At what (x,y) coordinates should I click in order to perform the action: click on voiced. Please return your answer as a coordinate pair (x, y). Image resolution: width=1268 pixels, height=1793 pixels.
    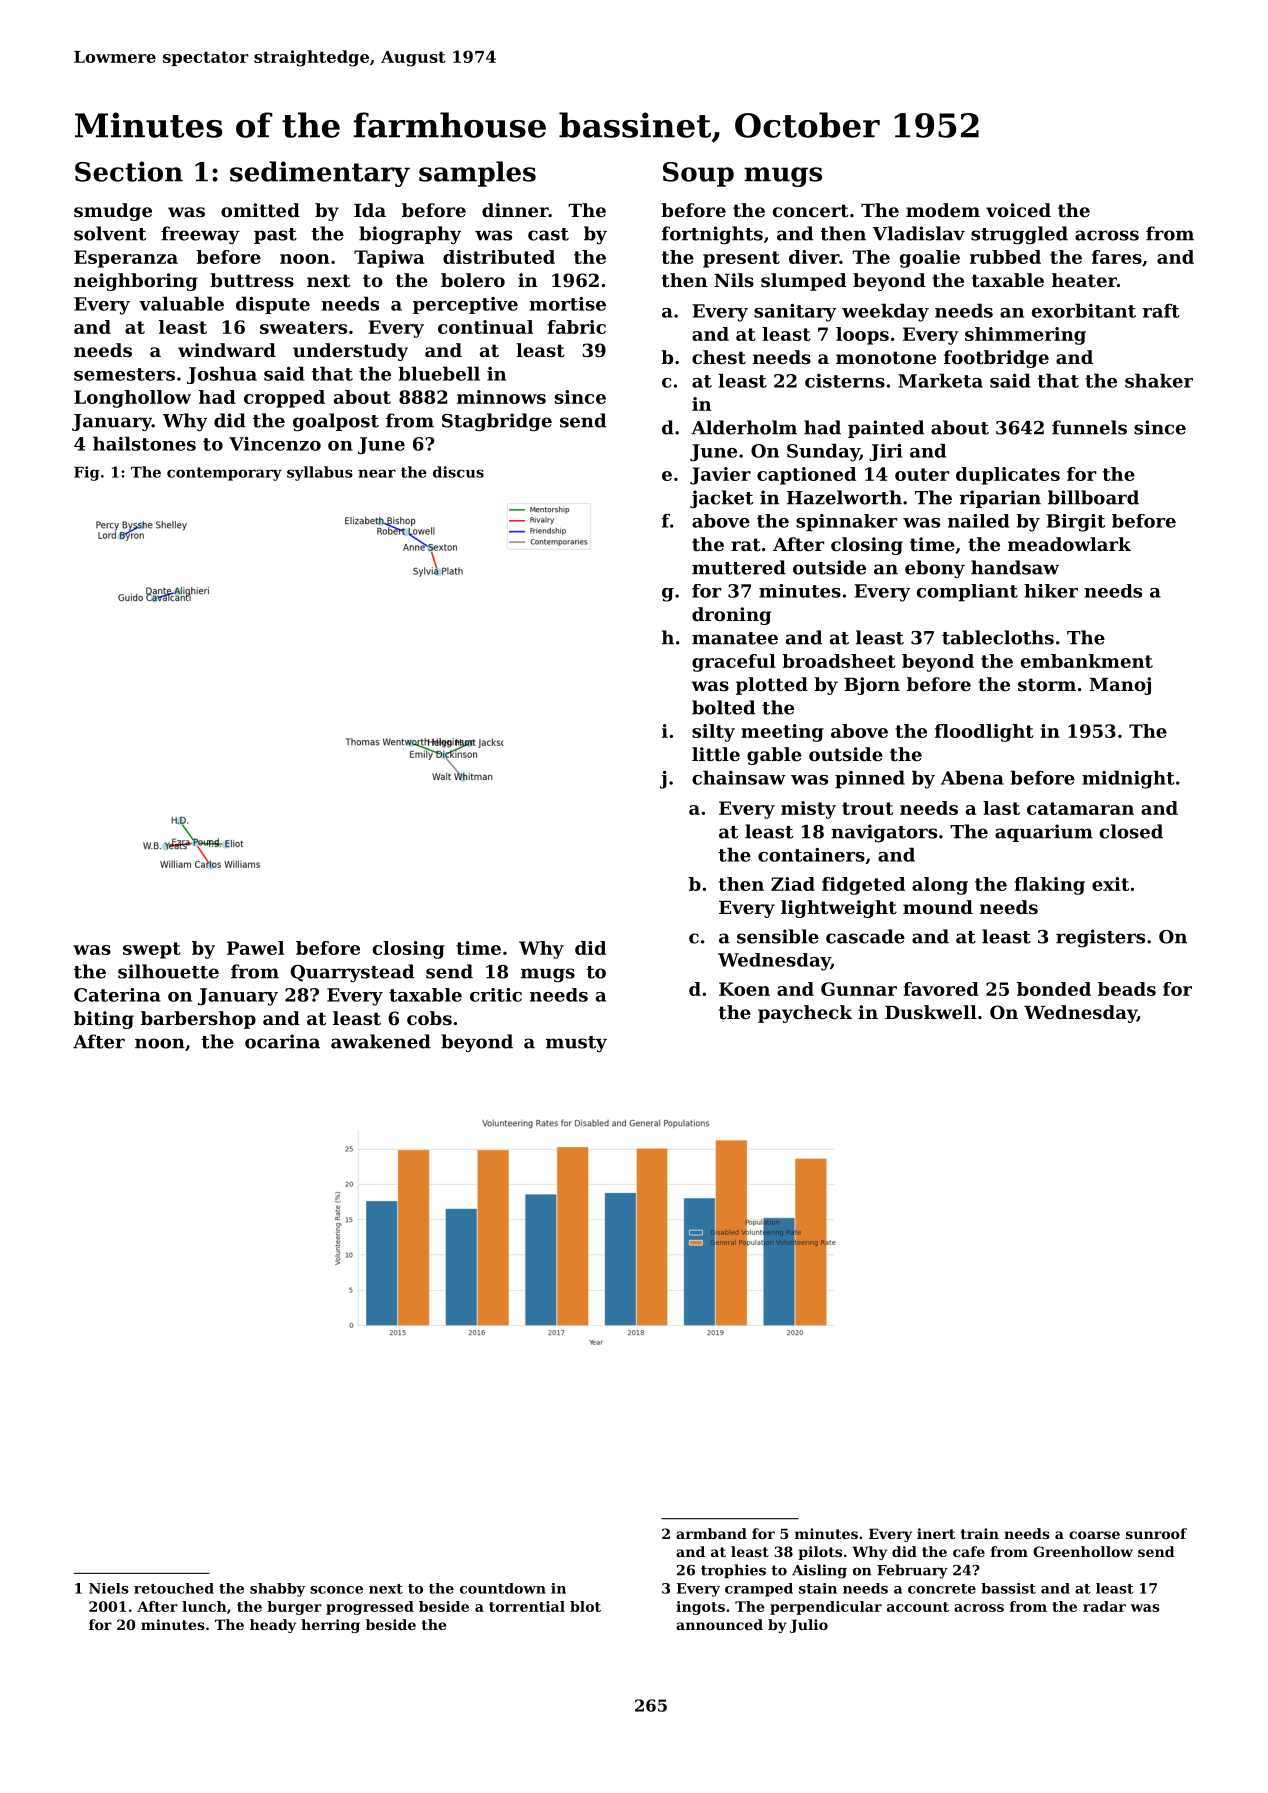
    Looking at the image, I should click on (1018, 210).
